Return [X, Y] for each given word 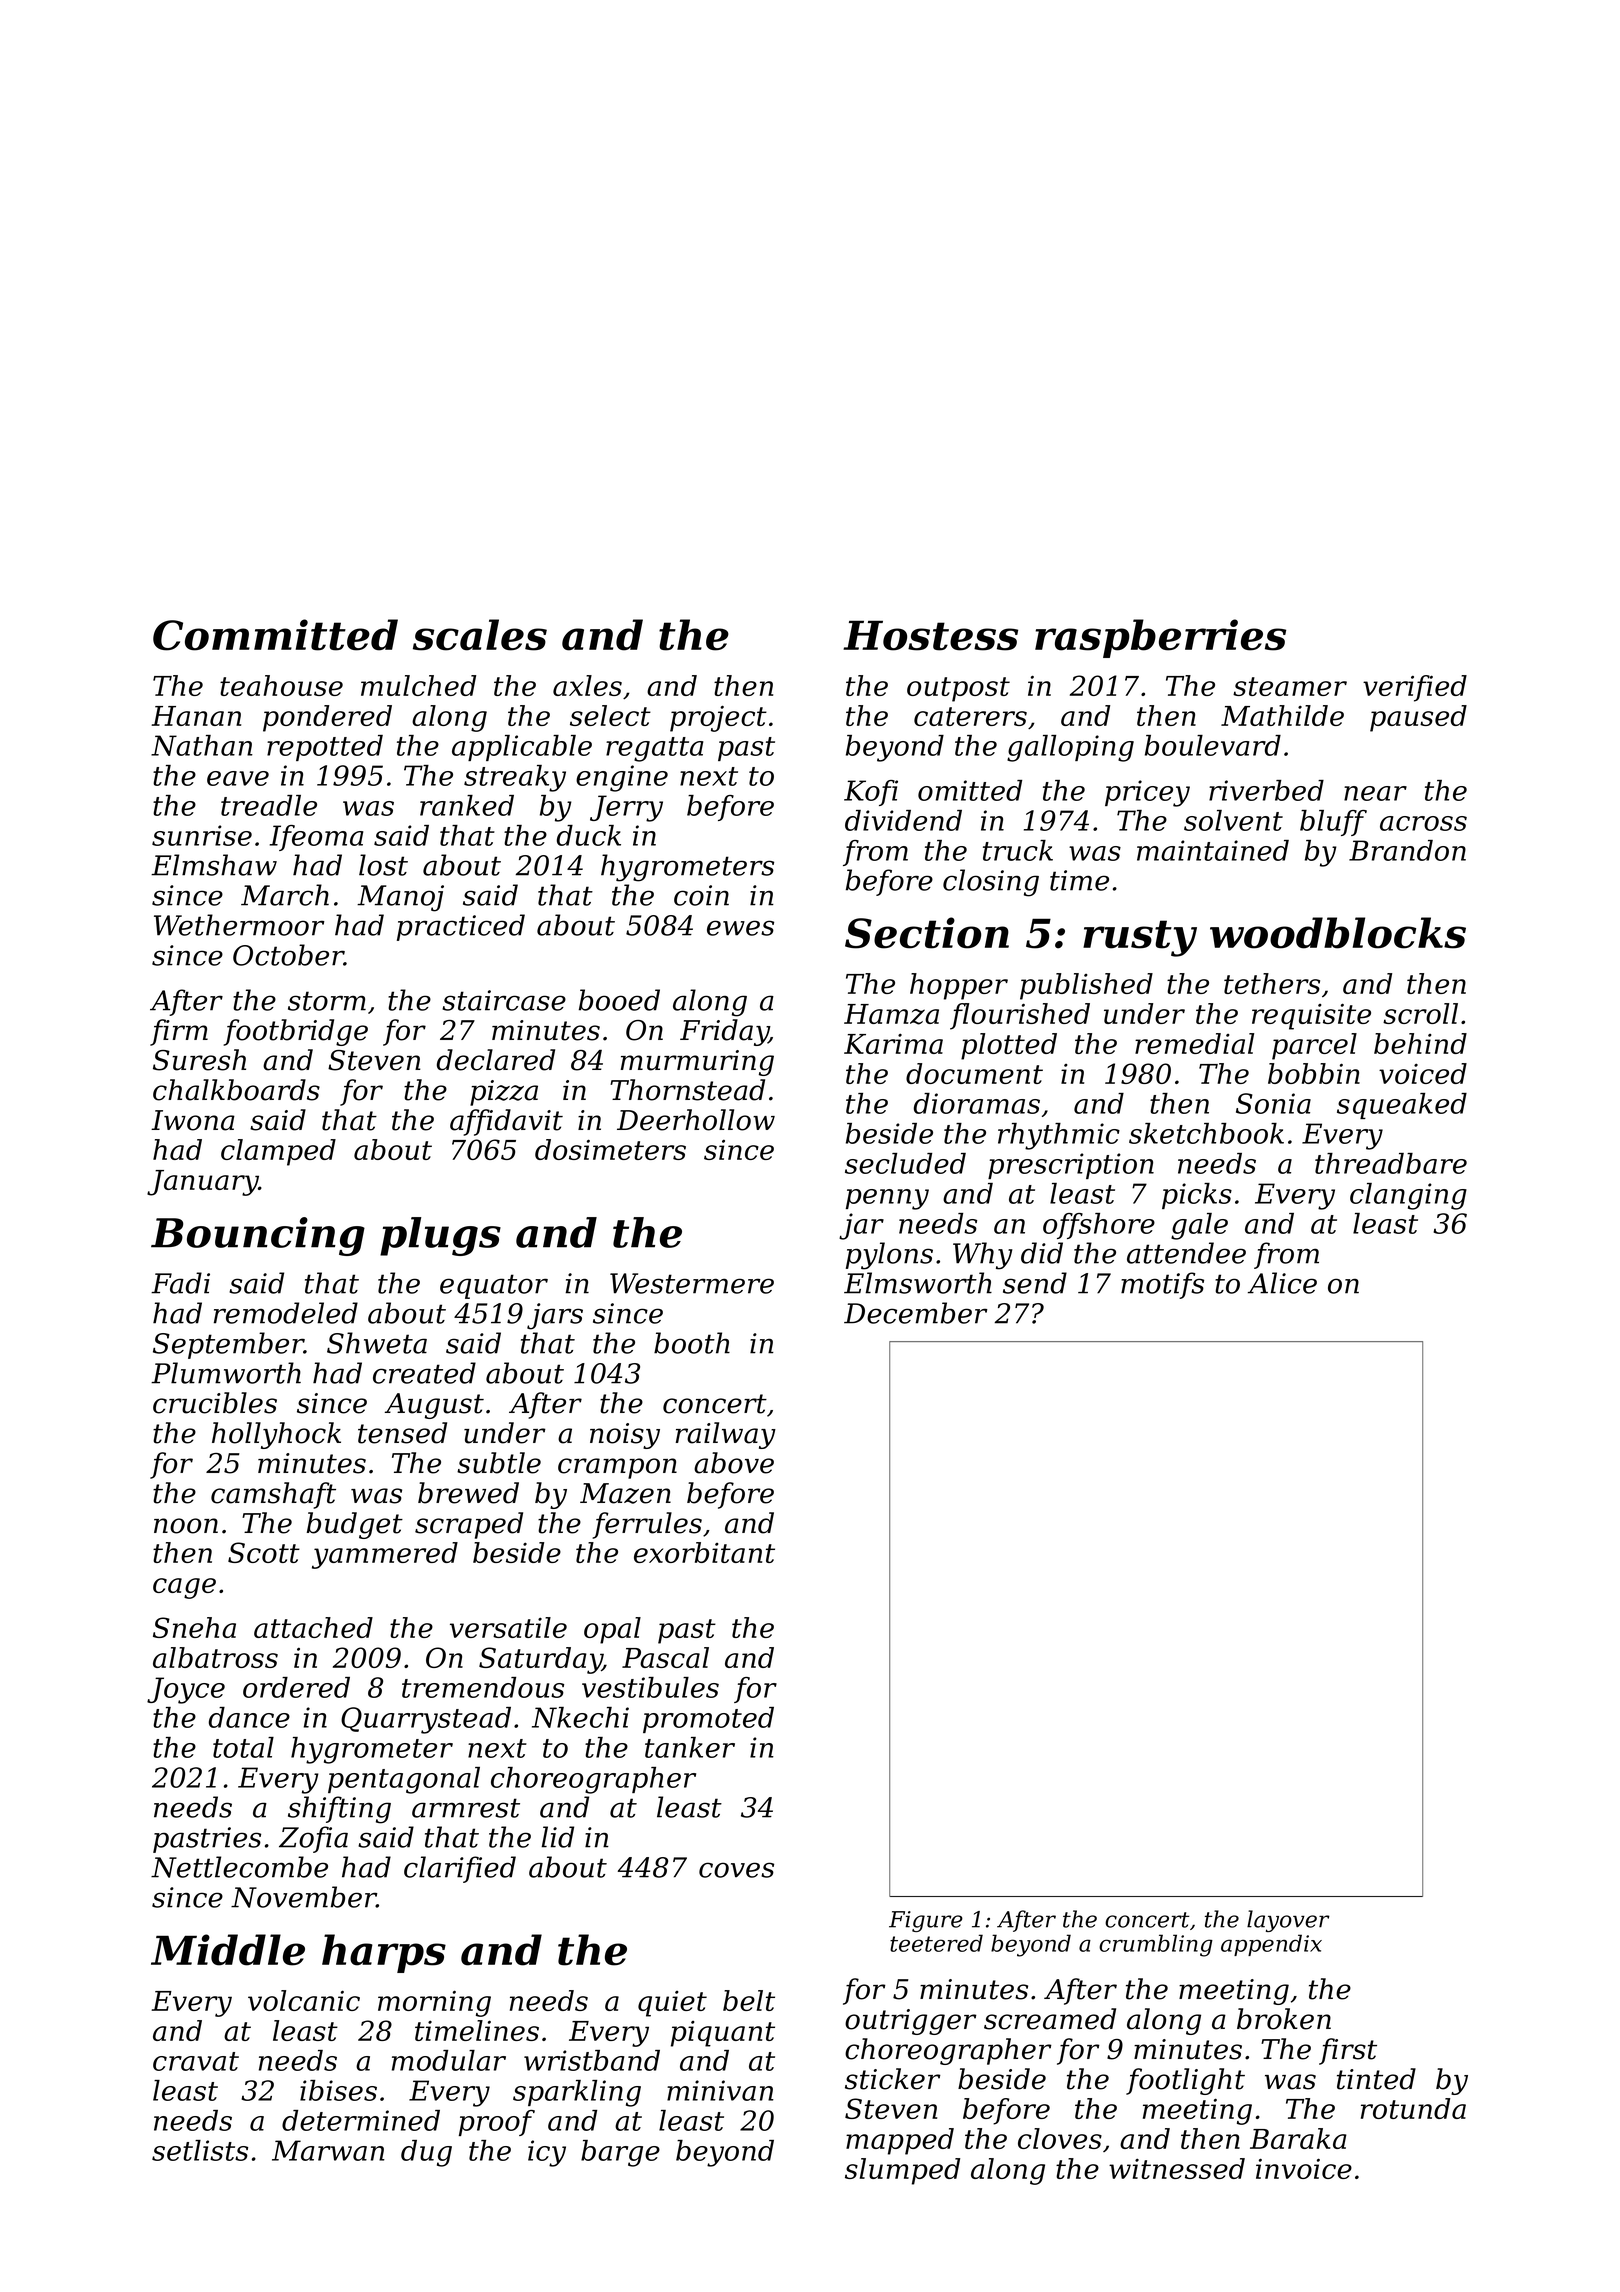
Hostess [930, 636]
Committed [275, 635]
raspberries [1160, 638]
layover [1288, 1921]
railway [726, 1435]
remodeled [286, 1313]
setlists [200, 2150]
